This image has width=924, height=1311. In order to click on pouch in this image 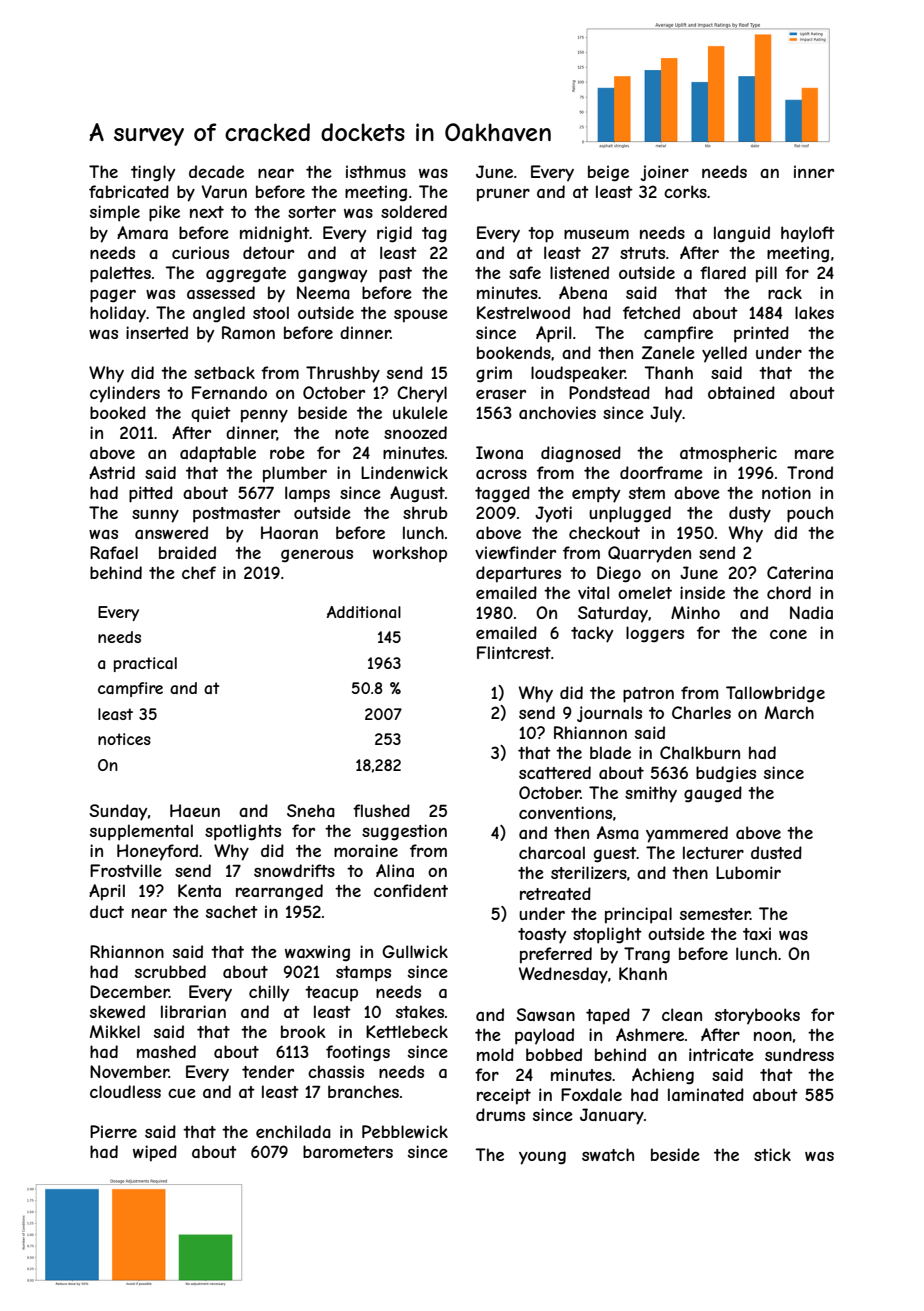, I will do `click(810, 514)`.
